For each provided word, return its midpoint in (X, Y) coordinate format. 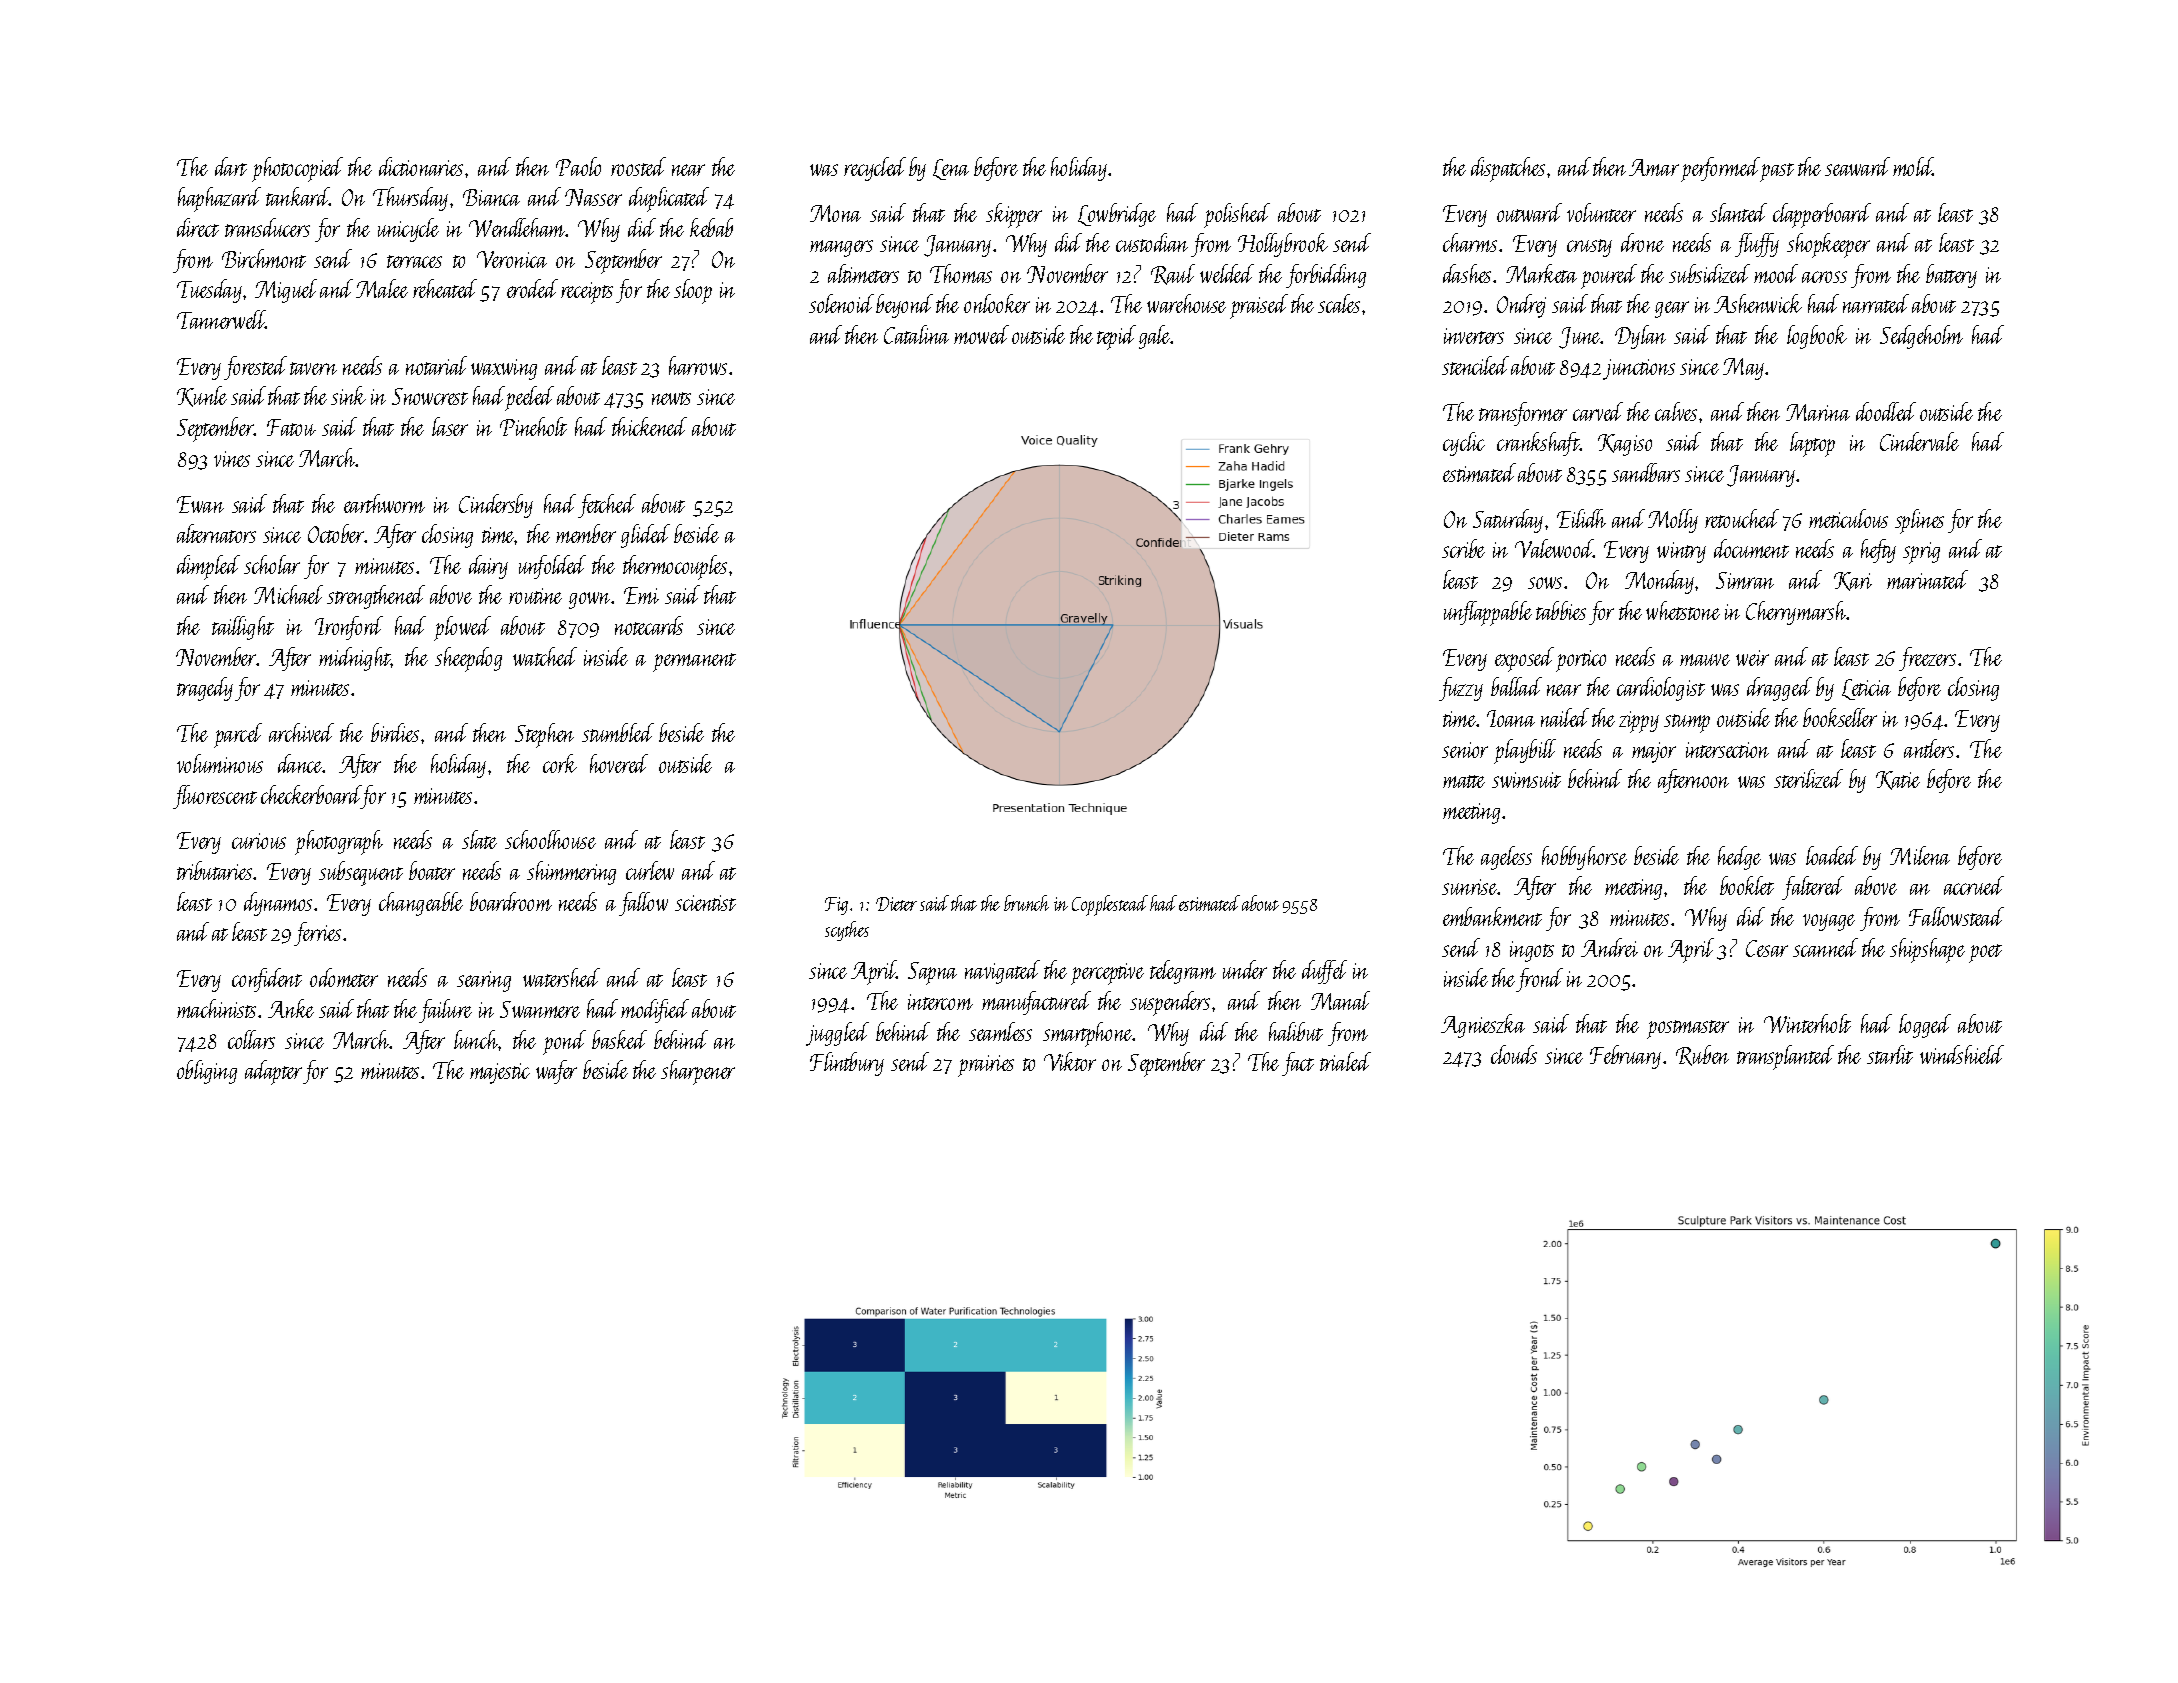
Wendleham (517, 227)
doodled (1886, 411)
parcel (238, 735)
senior (1465, 750)
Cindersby (496, 506)
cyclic (1464, 444)
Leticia (1866, 689)
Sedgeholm (1921, 337)
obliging (207, 1072)
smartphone (1088, 1034)
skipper (1014, 215)
